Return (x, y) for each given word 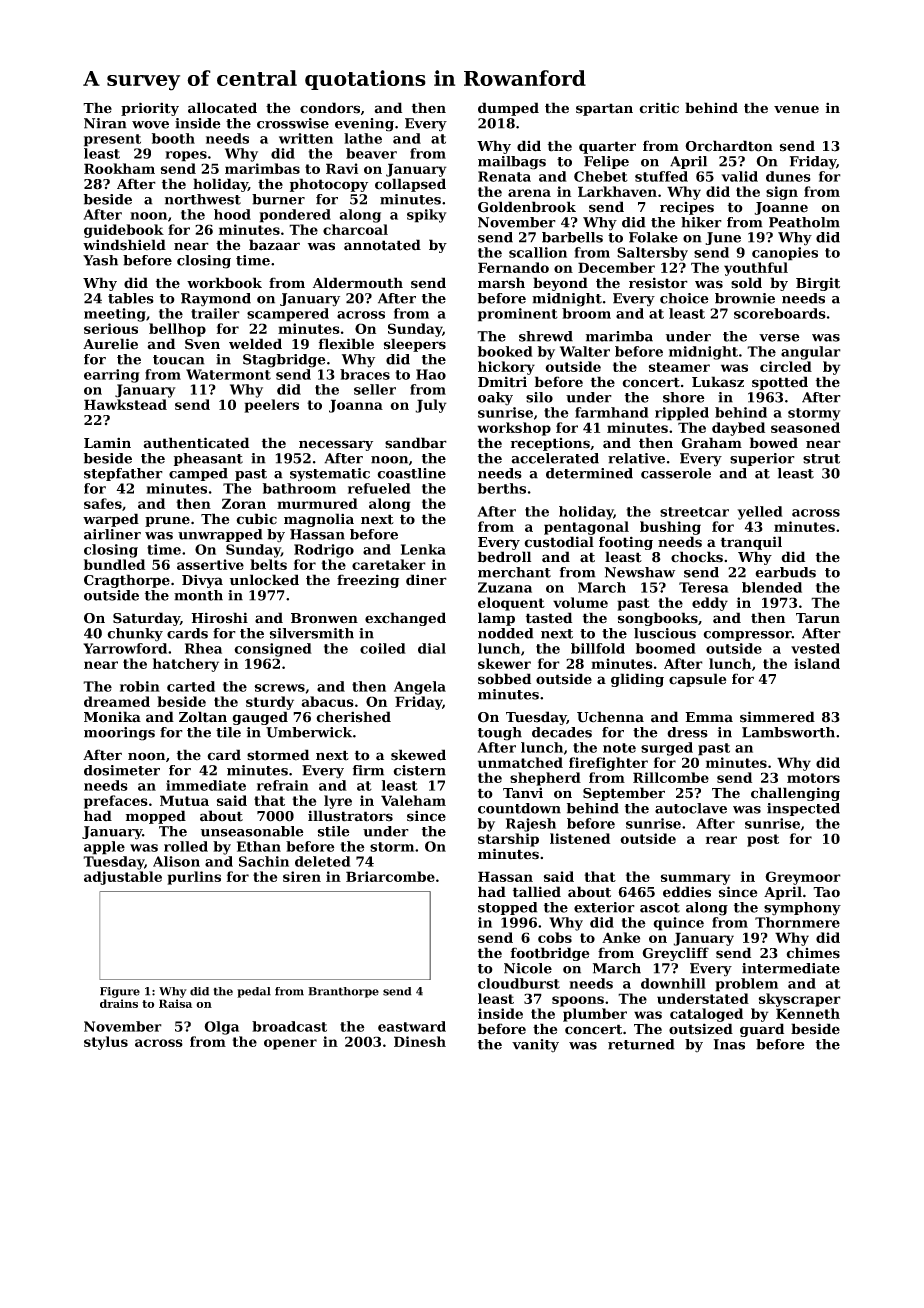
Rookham (119, 168)
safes (103, 503)
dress (687, 732)
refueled (379, 488)
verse (779, 338)
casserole (676, 473)
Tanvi (523, 793)
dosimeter (122, 770)
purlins (194, 878)
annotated (382, 245)
